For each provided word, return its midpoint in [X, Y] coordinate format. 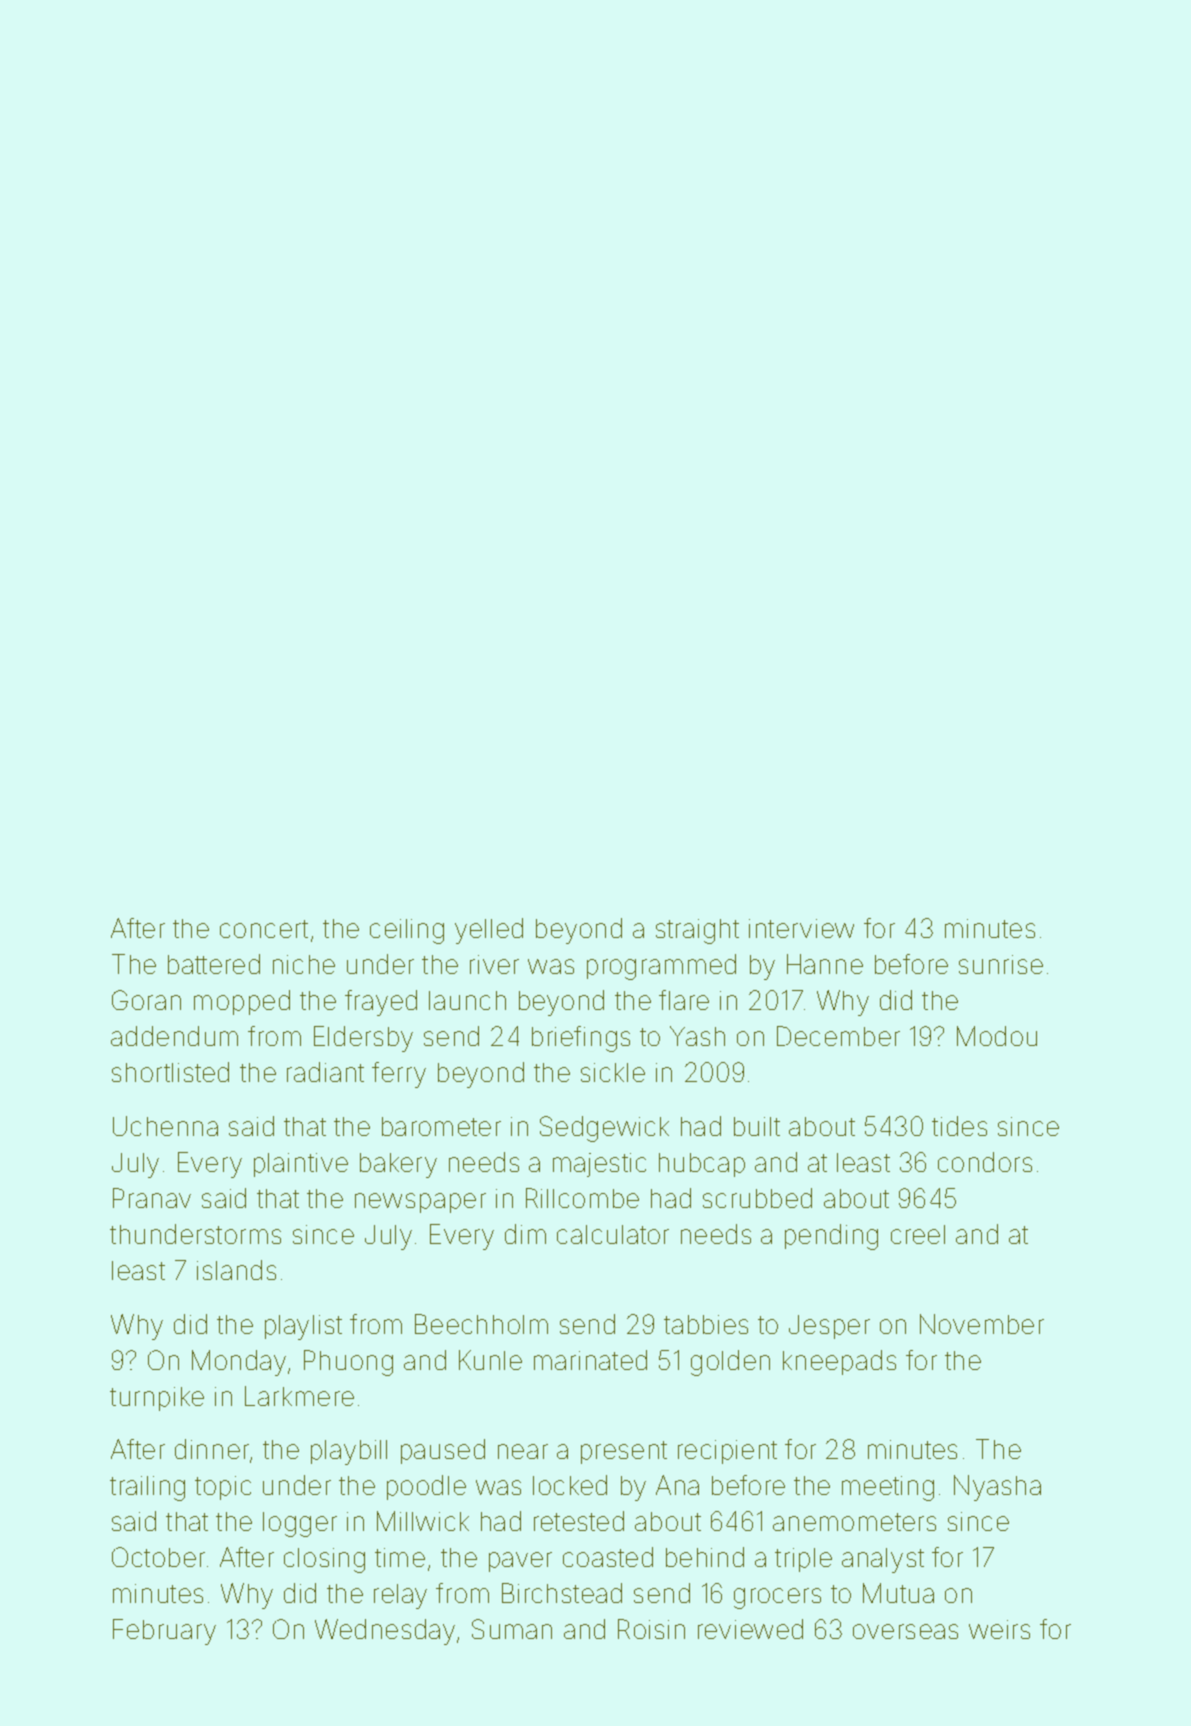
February [164, 1632]
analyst [883, 1560]
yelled [489, 931]
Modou [997, 1036]
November [982, 1324]
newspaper [420, 1203]
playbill [349, 1452]
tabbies [706, 1324]
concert [264, 929]
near [523, 1451]
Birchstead [562, 1593]
